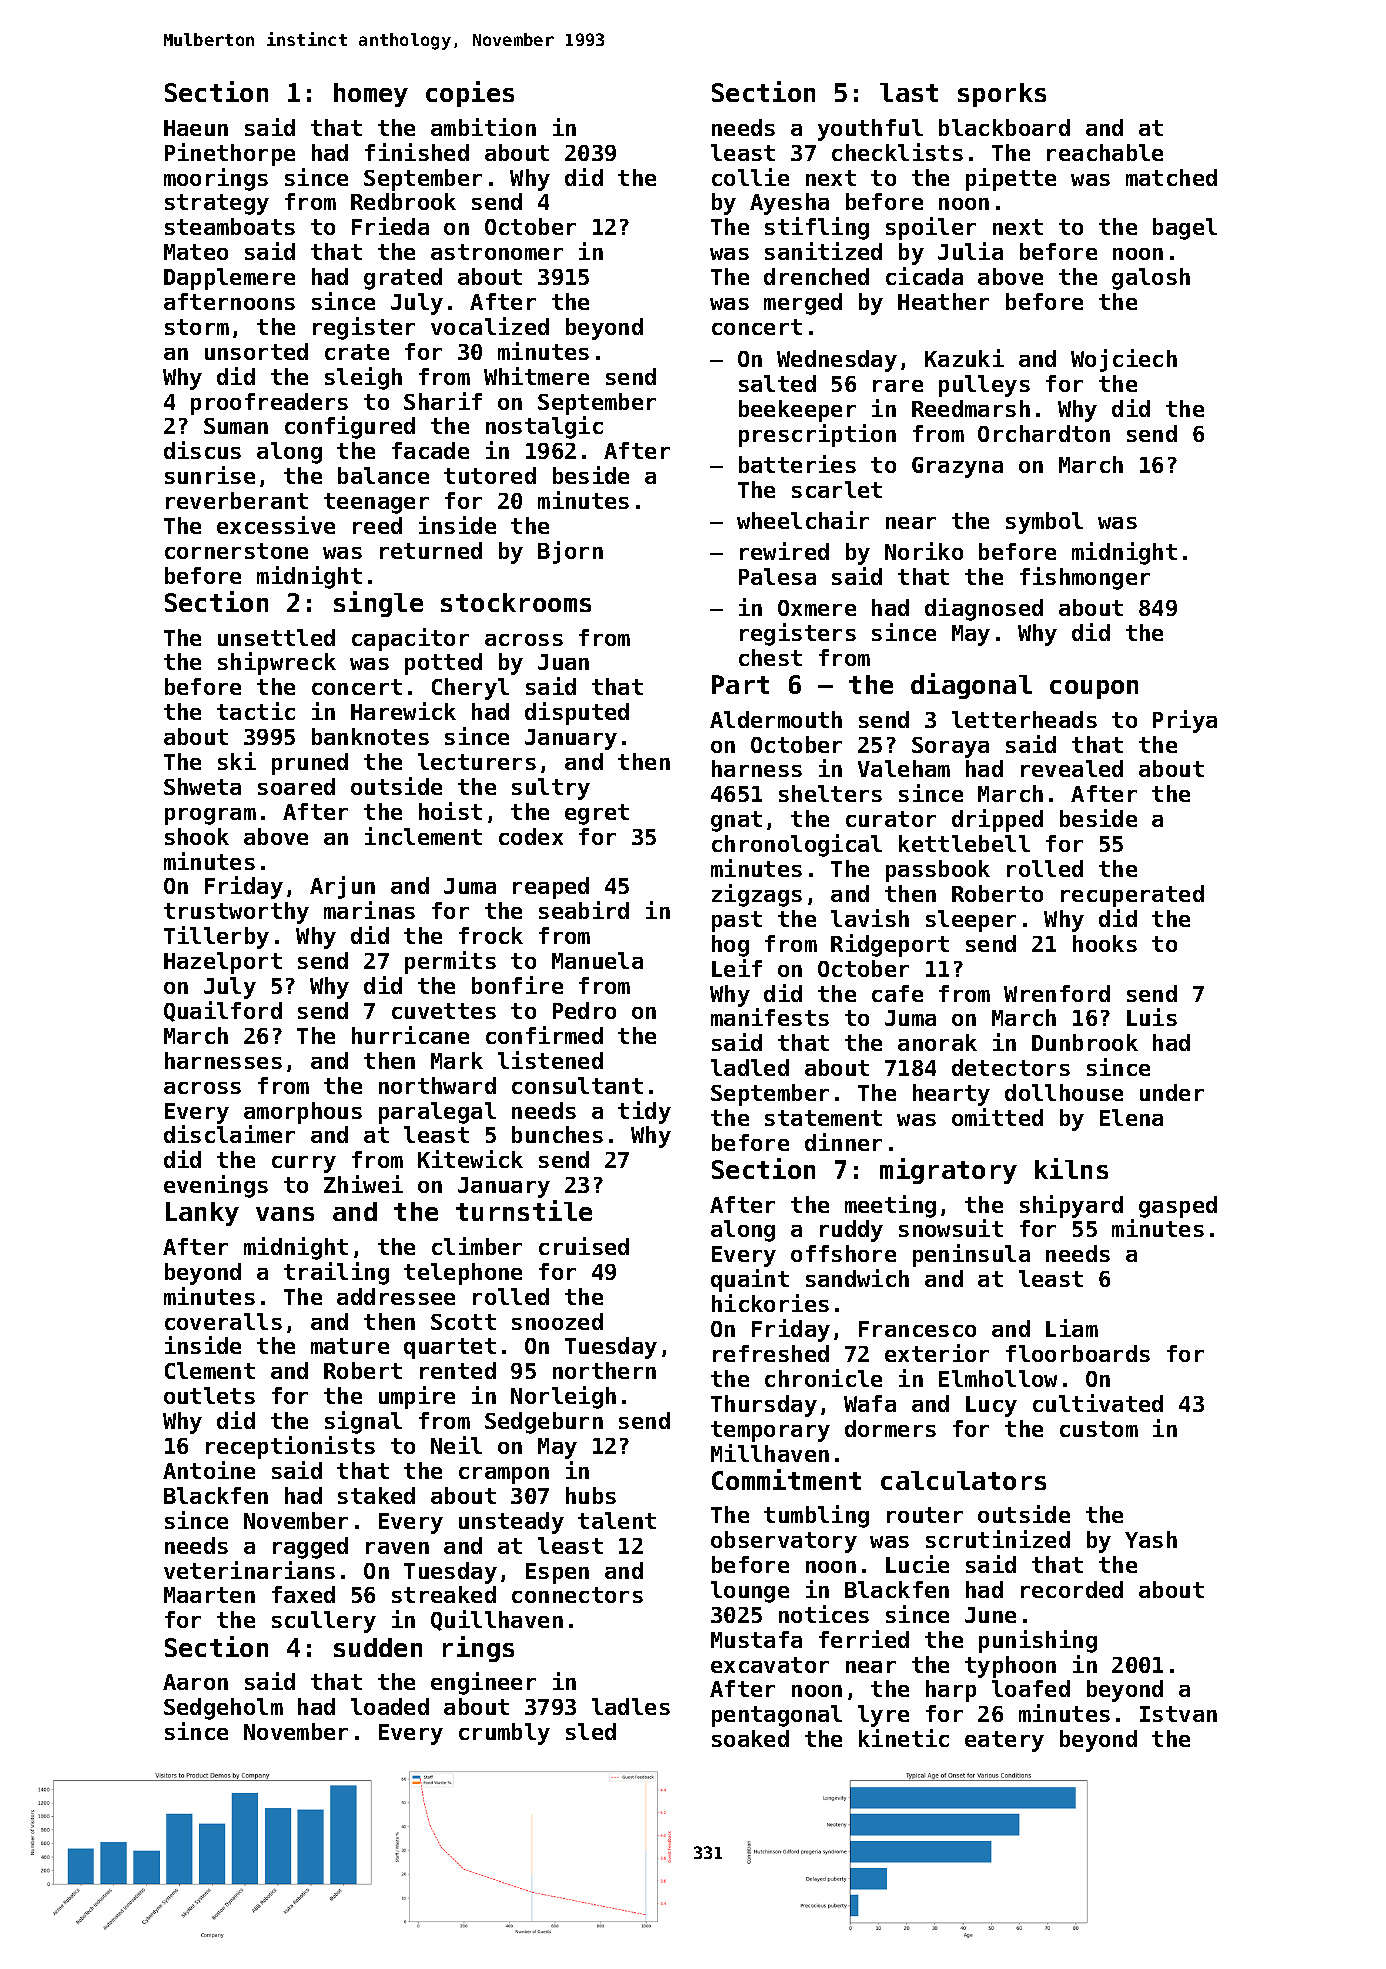 This screenshot has width=1386, height=1969. What do you see at coordinates (577, 713) in the screenshot?
I see `disputed` at bounding box center [577, 713].
